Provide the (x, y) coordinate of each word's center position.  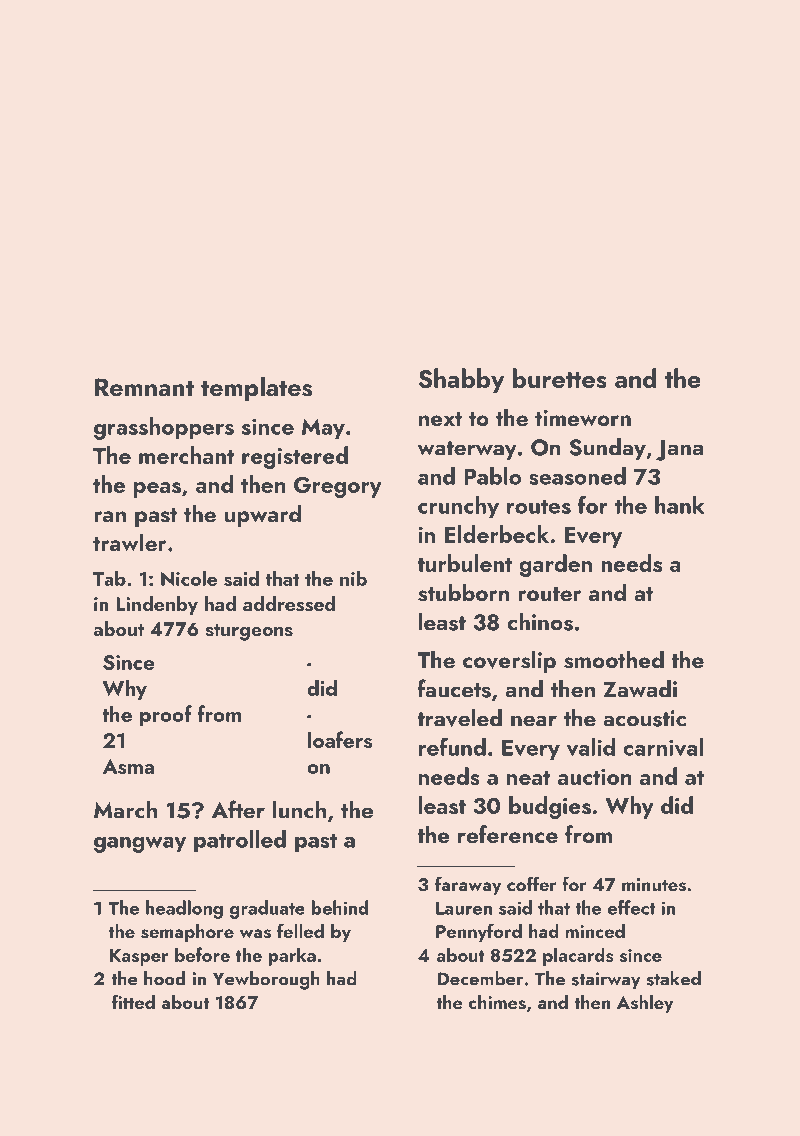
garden (555, 565)
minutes (654, 885)
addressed (289, 604)
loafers (340, 739)
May (323, 429)
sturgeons (249, 632)
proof (166, 716)
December (480, 978)
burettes (560, 378)
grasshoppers (164, 428)
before (202, 954)
